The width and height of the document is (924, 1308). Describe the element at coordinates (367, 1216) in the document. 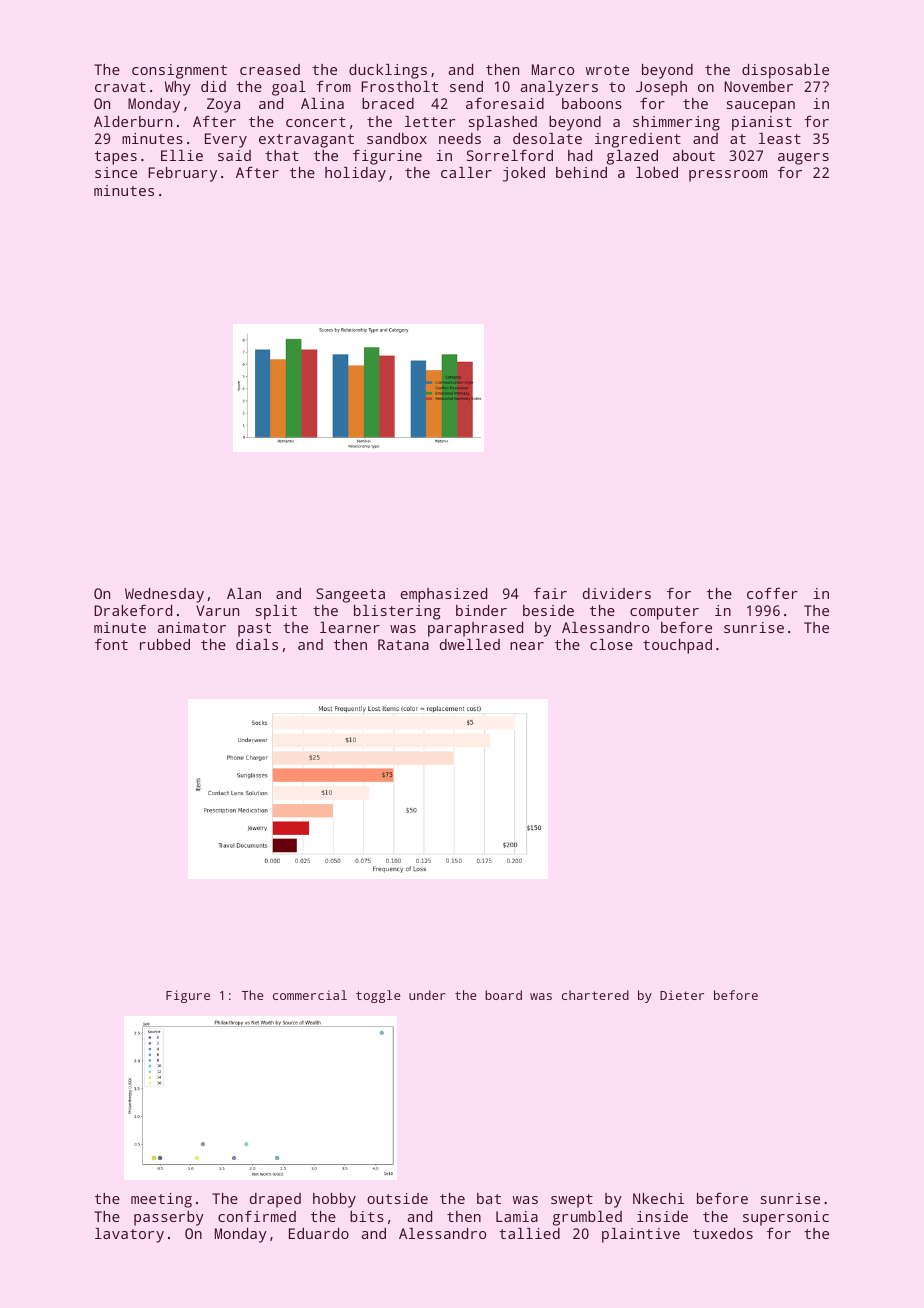

I see `bits` at that location.
